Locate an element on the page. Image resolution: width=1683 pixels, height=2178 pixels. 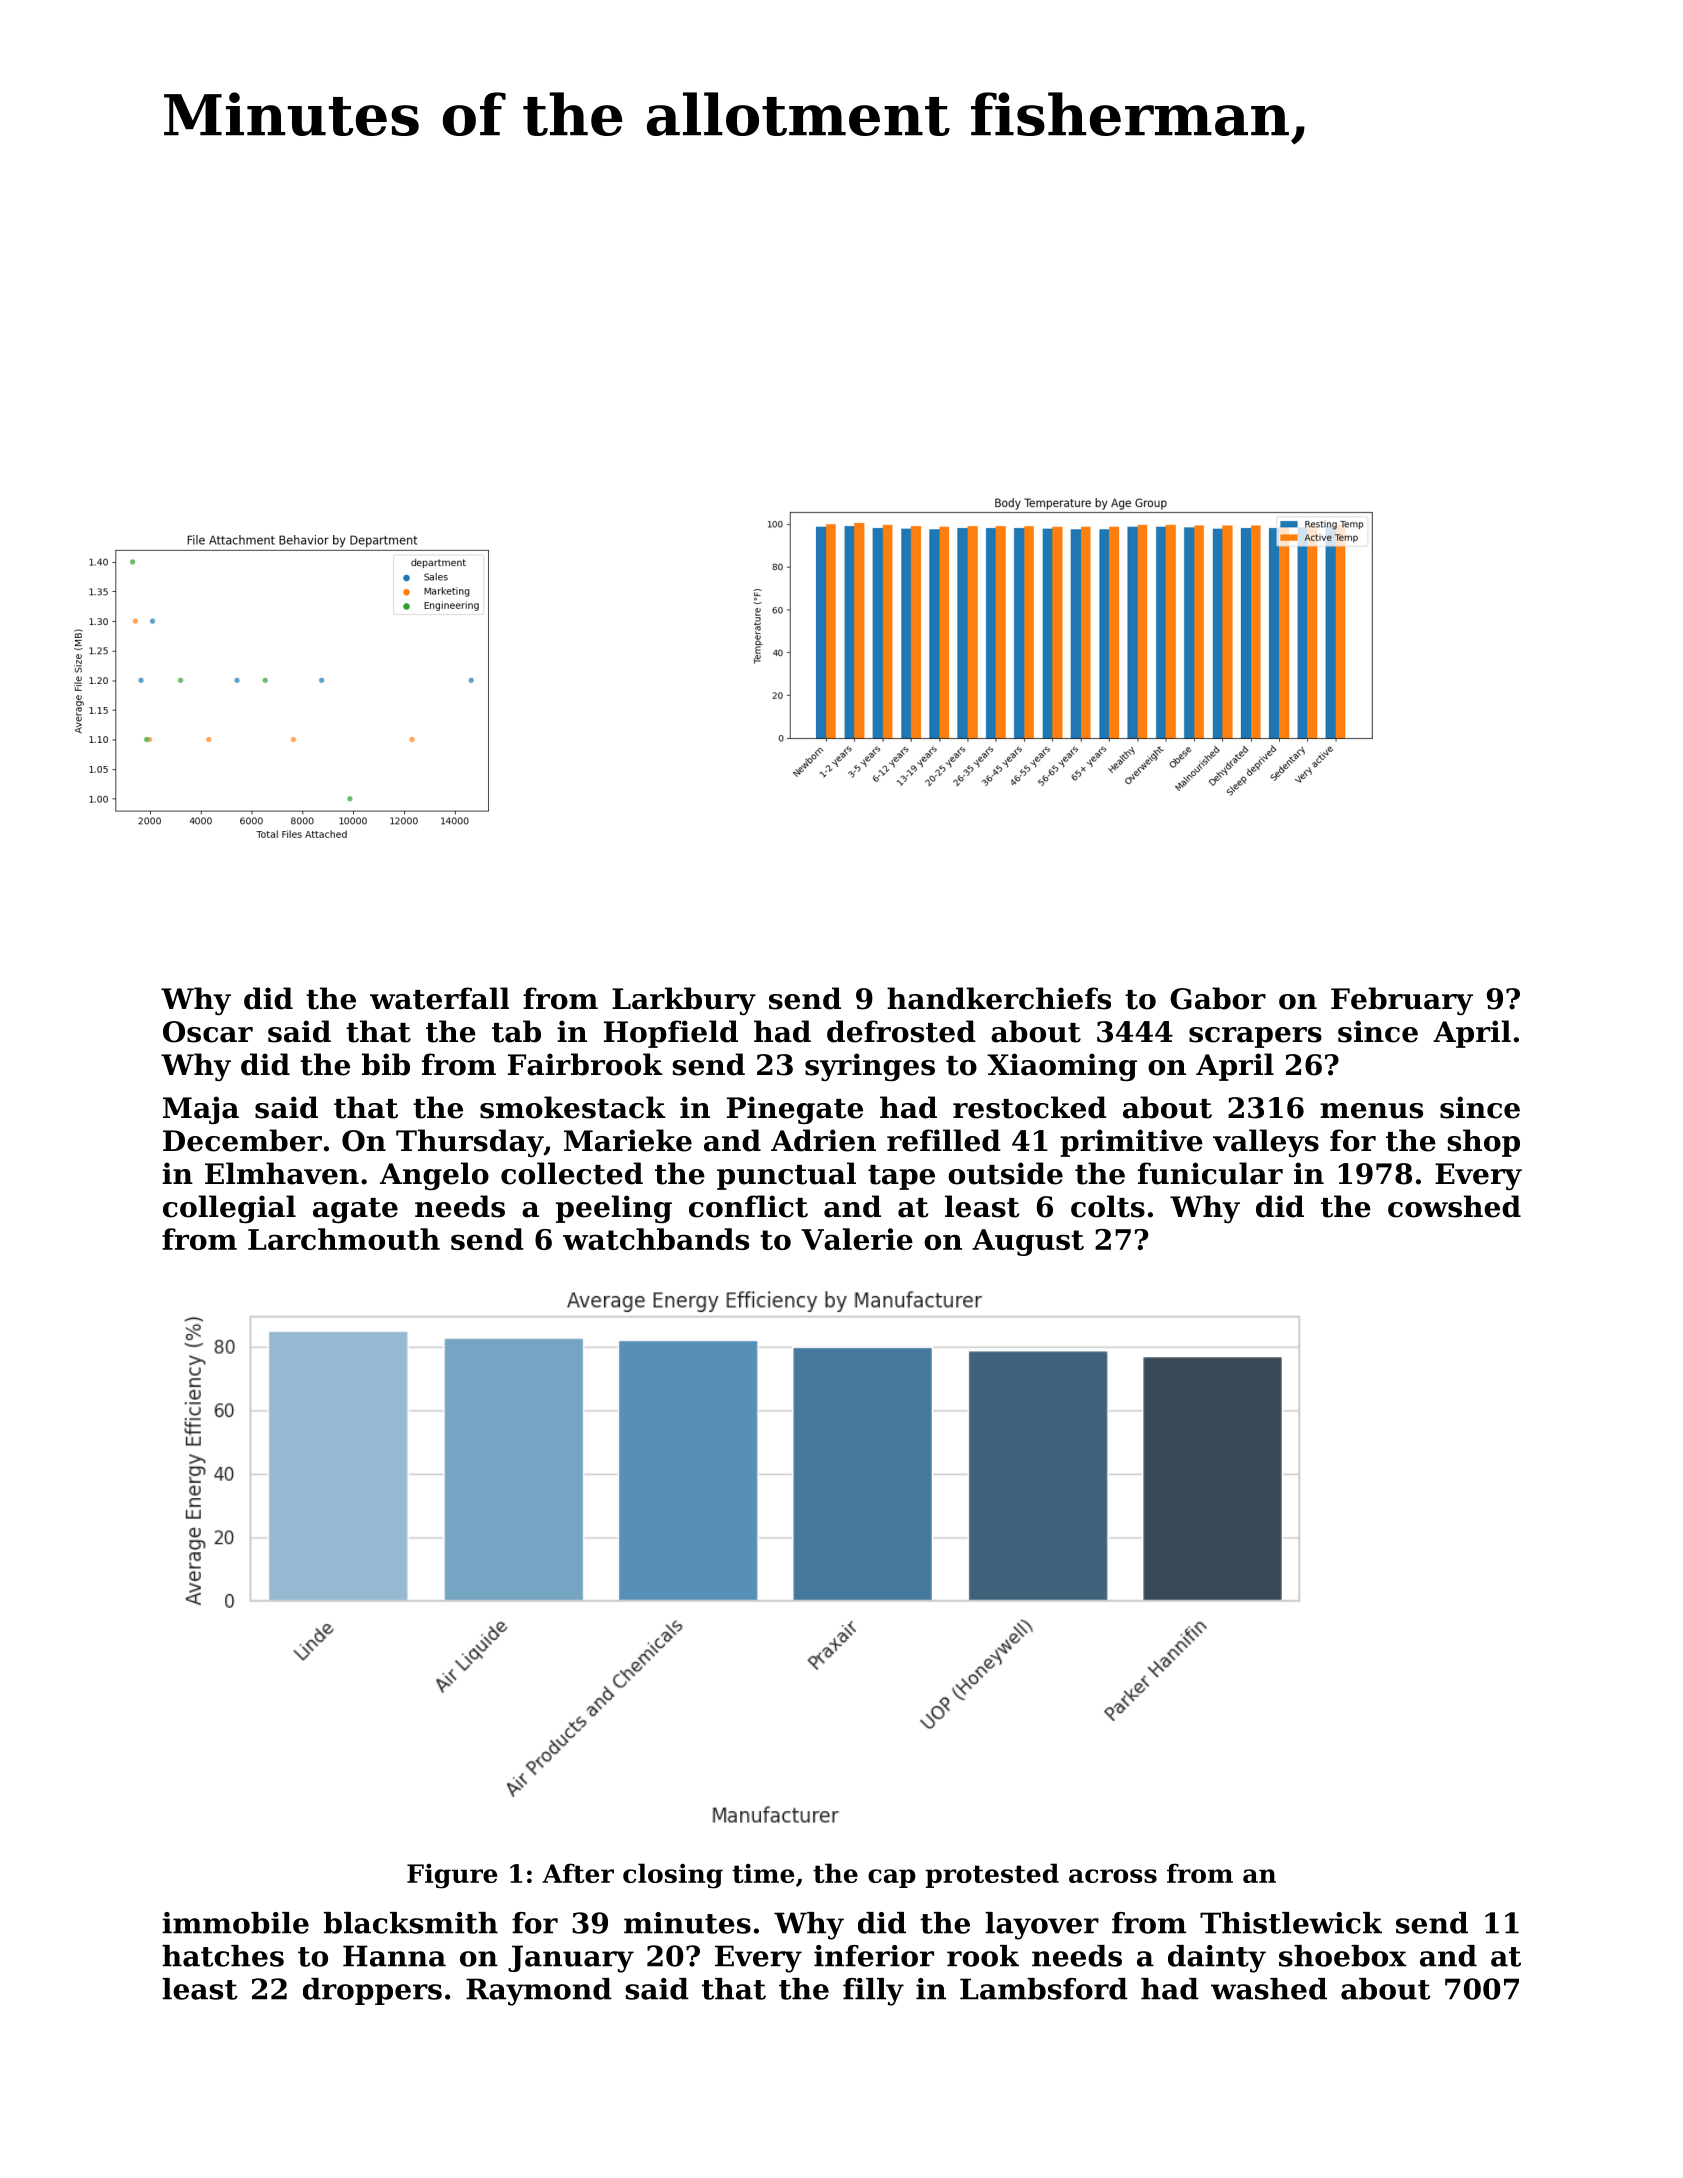
washed is located at coordinates (1269, 1989).
